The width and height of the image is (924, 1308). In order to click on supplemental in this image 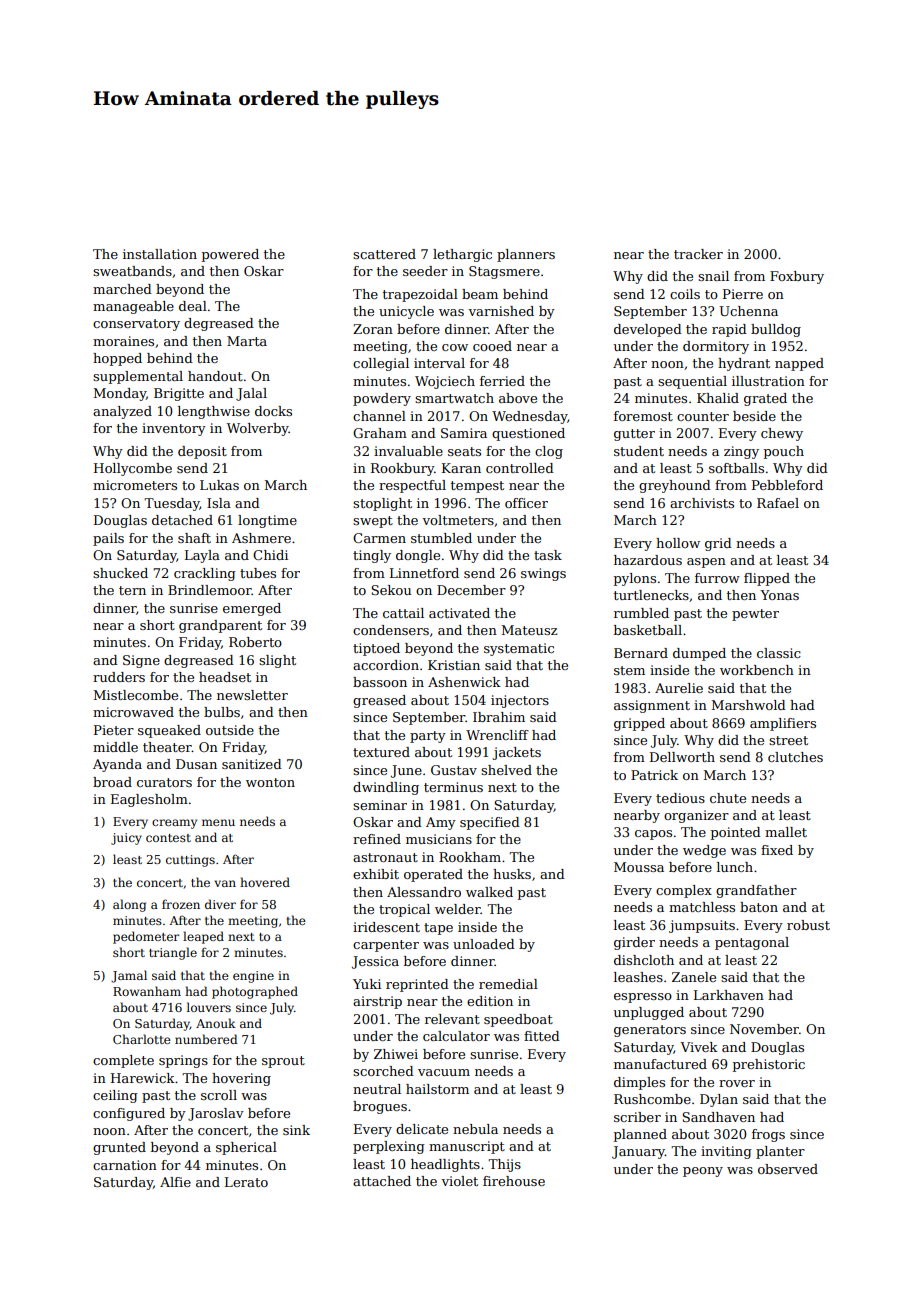, I will do `click(138, 377)`.
